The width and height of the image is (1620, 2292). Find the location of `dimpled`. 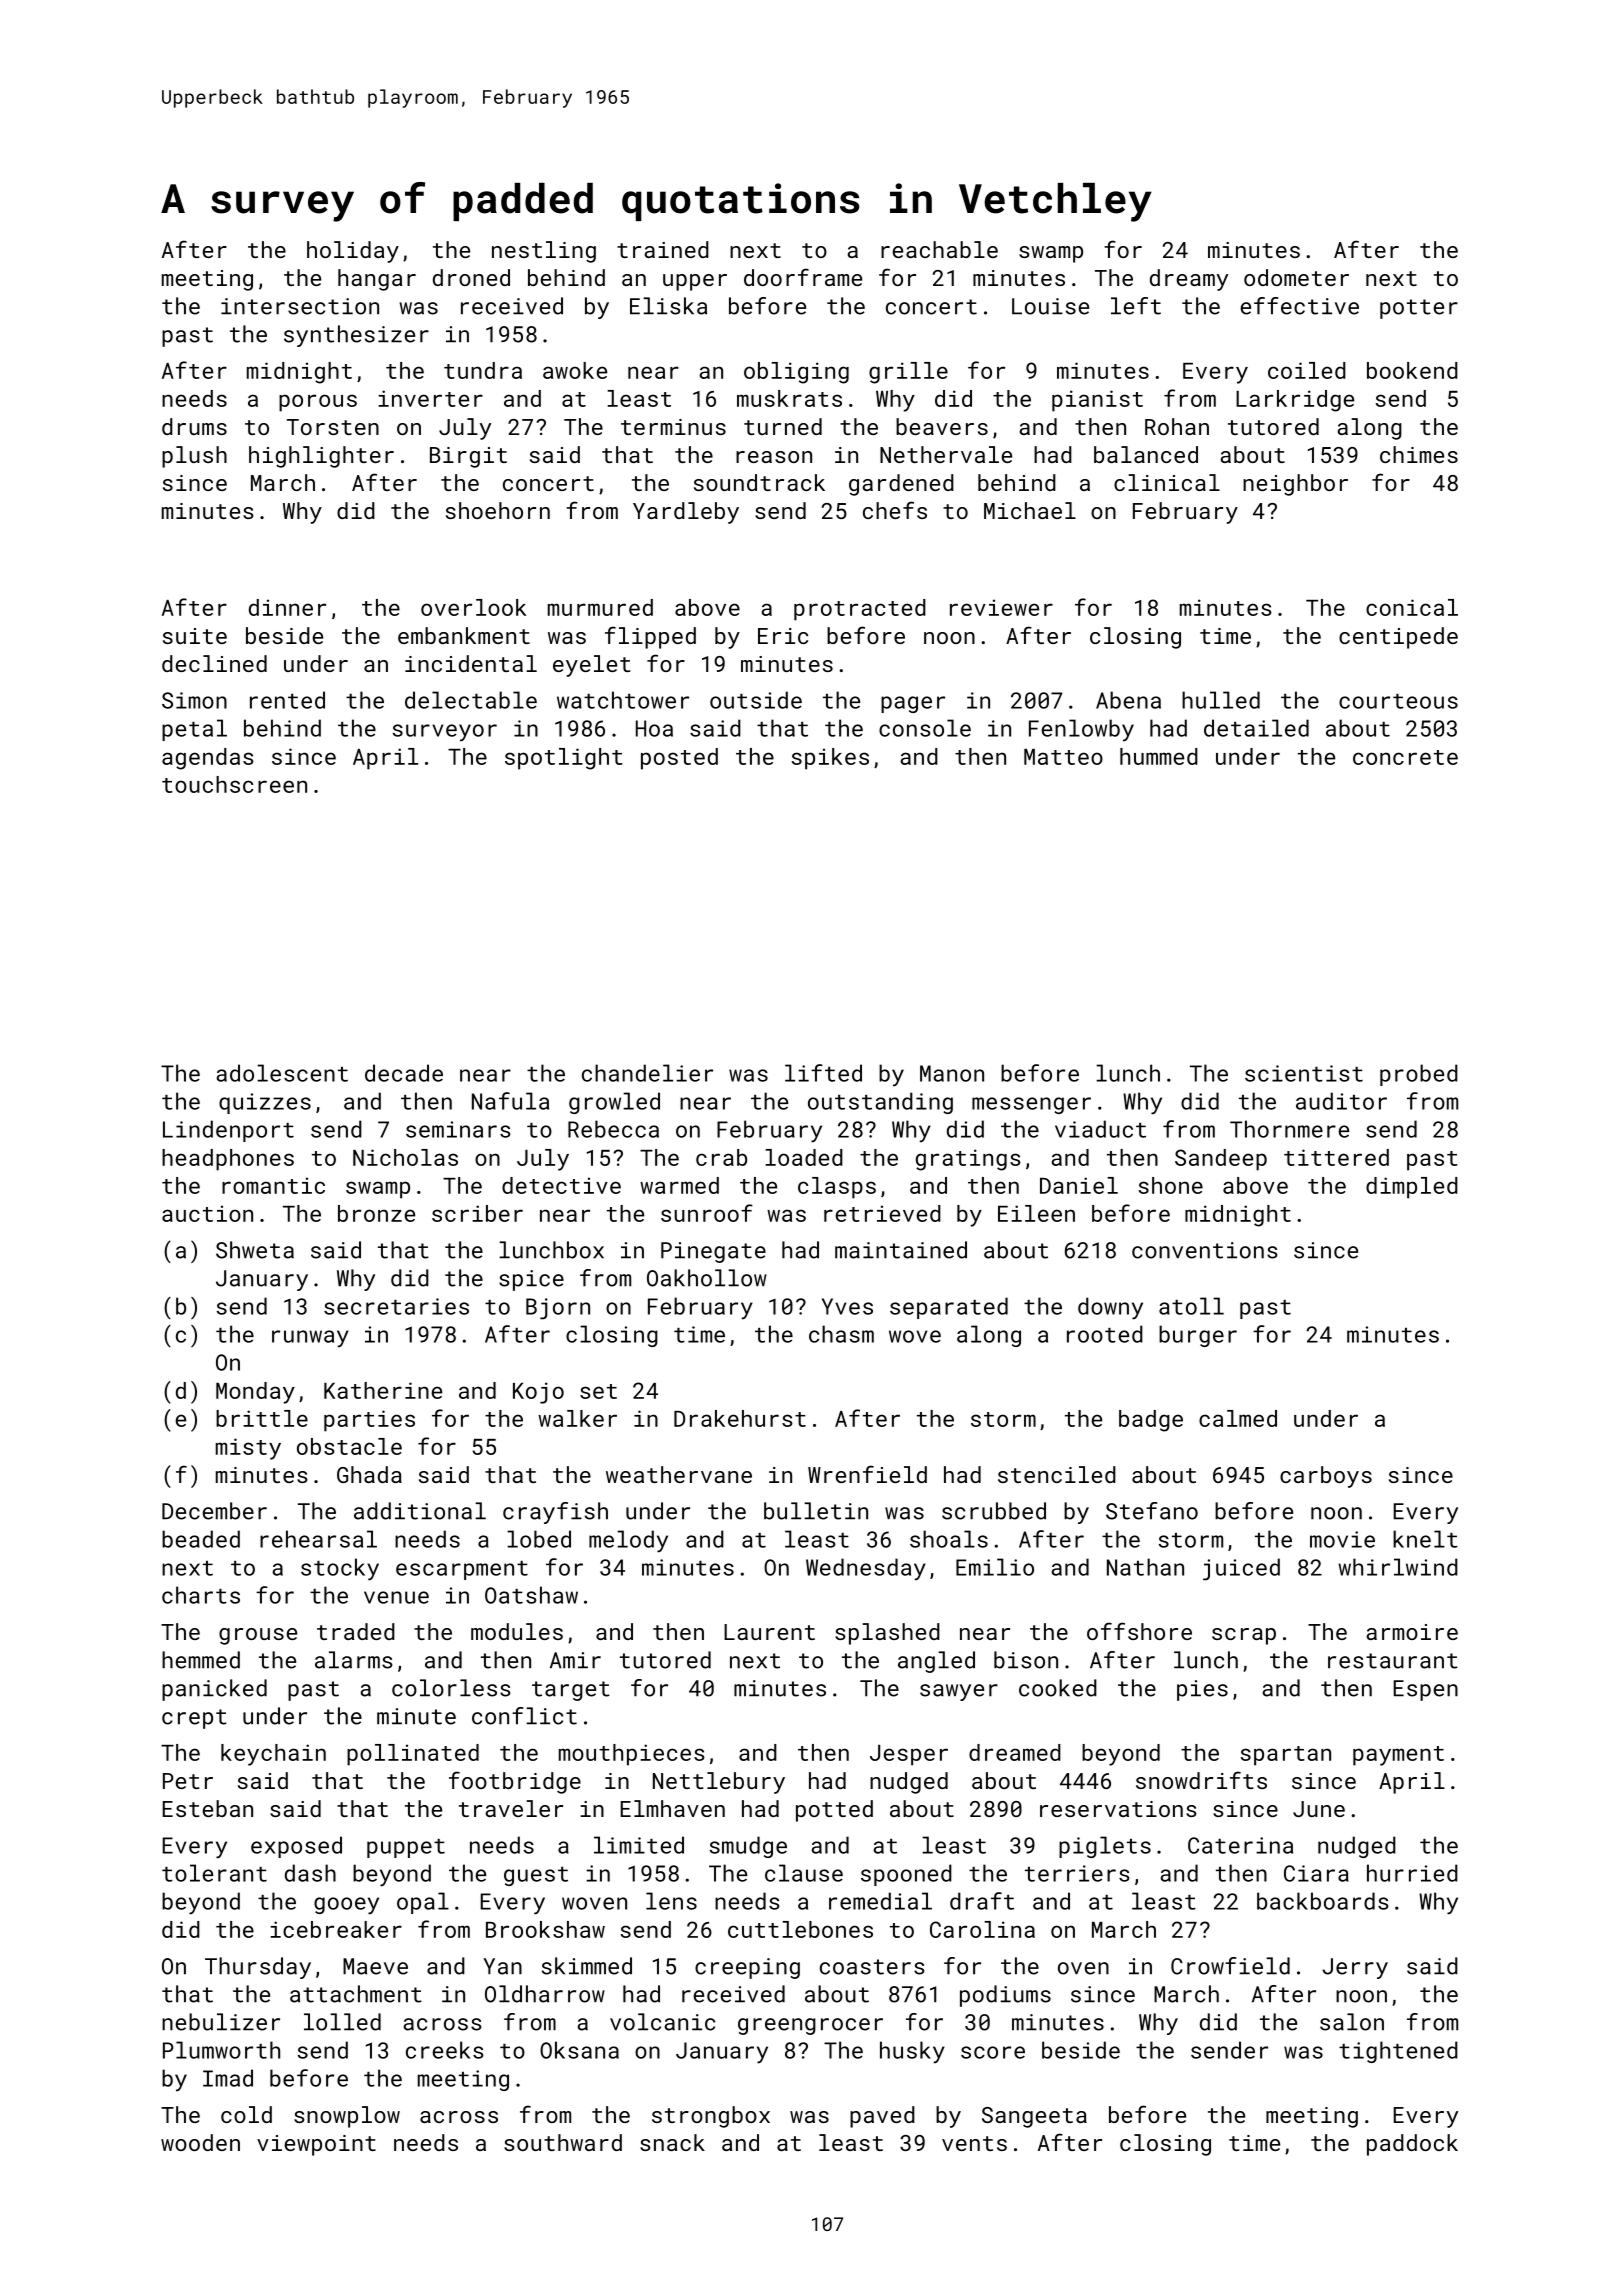

dimpled is located at coordinates (1412, 1188).
